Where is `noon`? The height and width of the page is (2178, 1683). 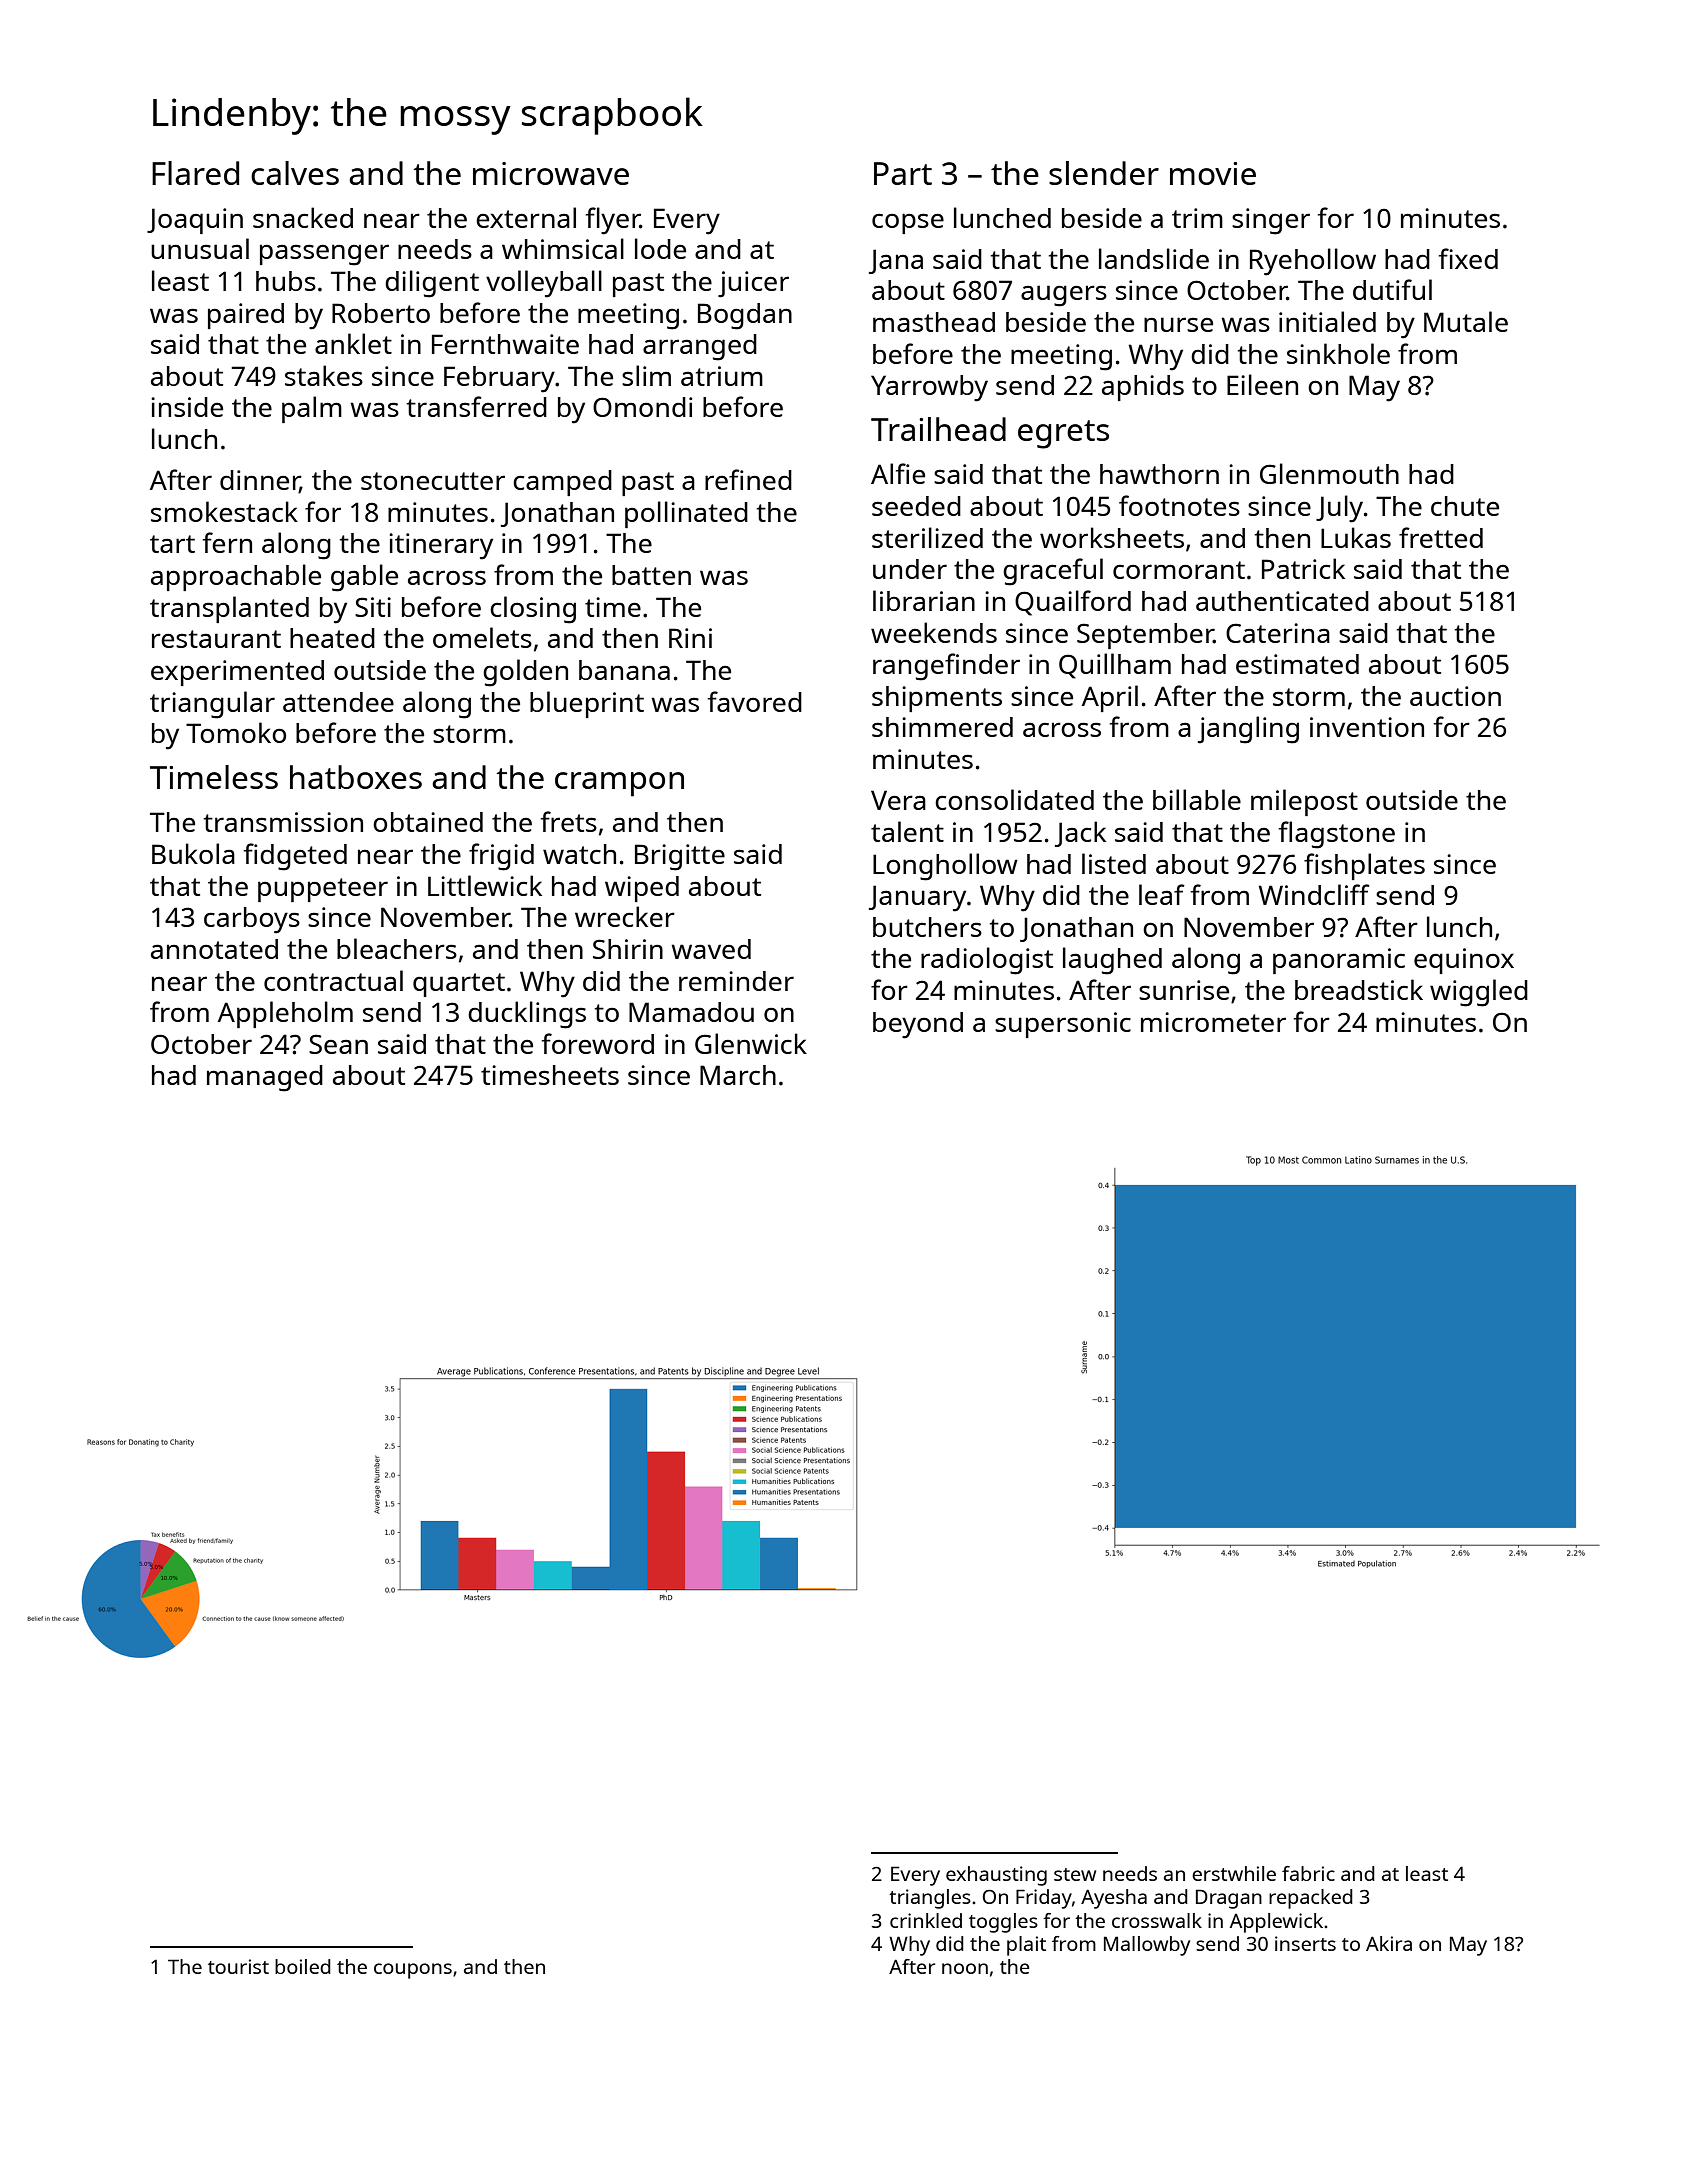 noon is located at coordinates (965, 1968).
